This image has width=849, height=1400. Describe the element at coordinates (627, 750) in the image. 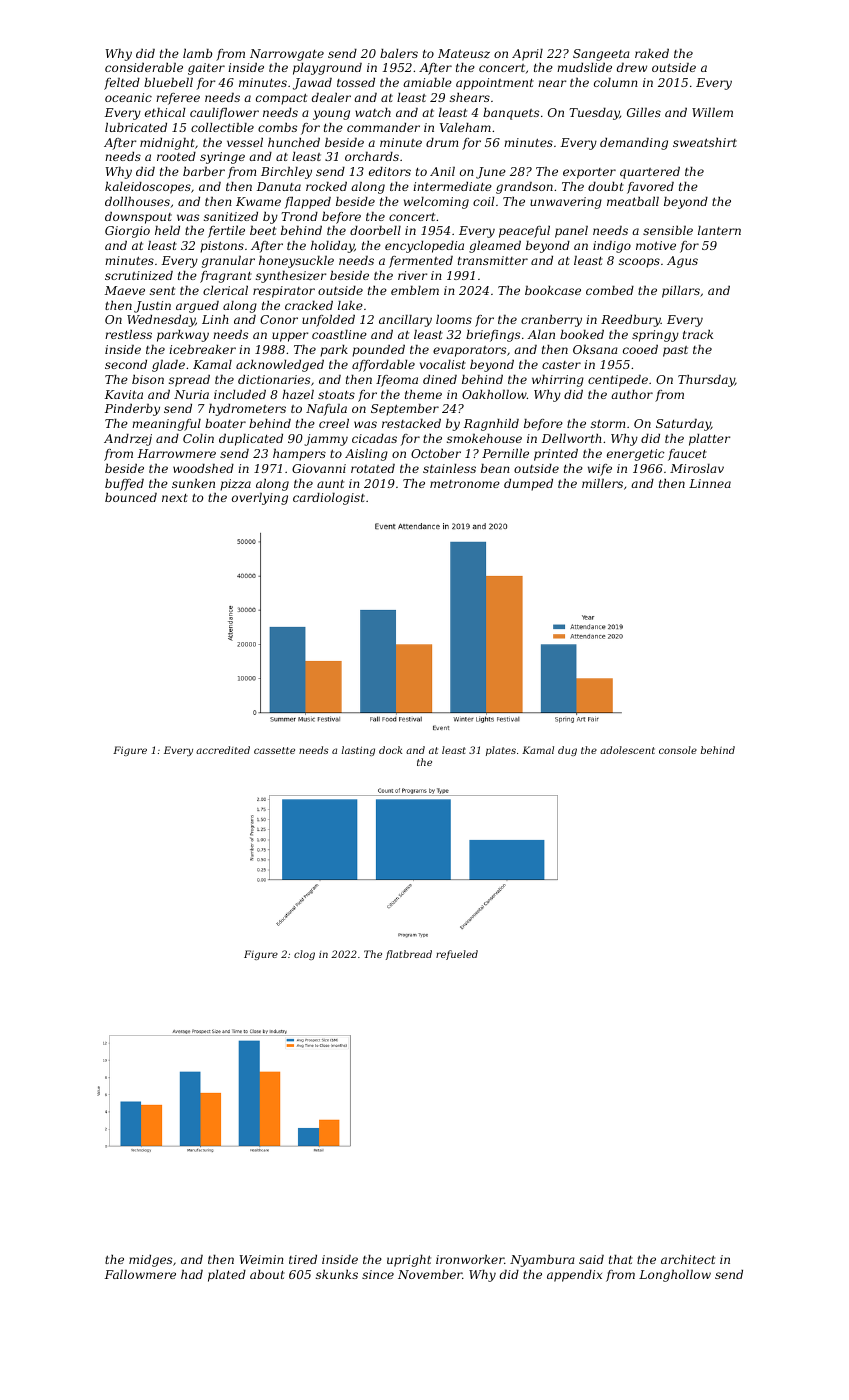

I see `adolescent` at that location.
